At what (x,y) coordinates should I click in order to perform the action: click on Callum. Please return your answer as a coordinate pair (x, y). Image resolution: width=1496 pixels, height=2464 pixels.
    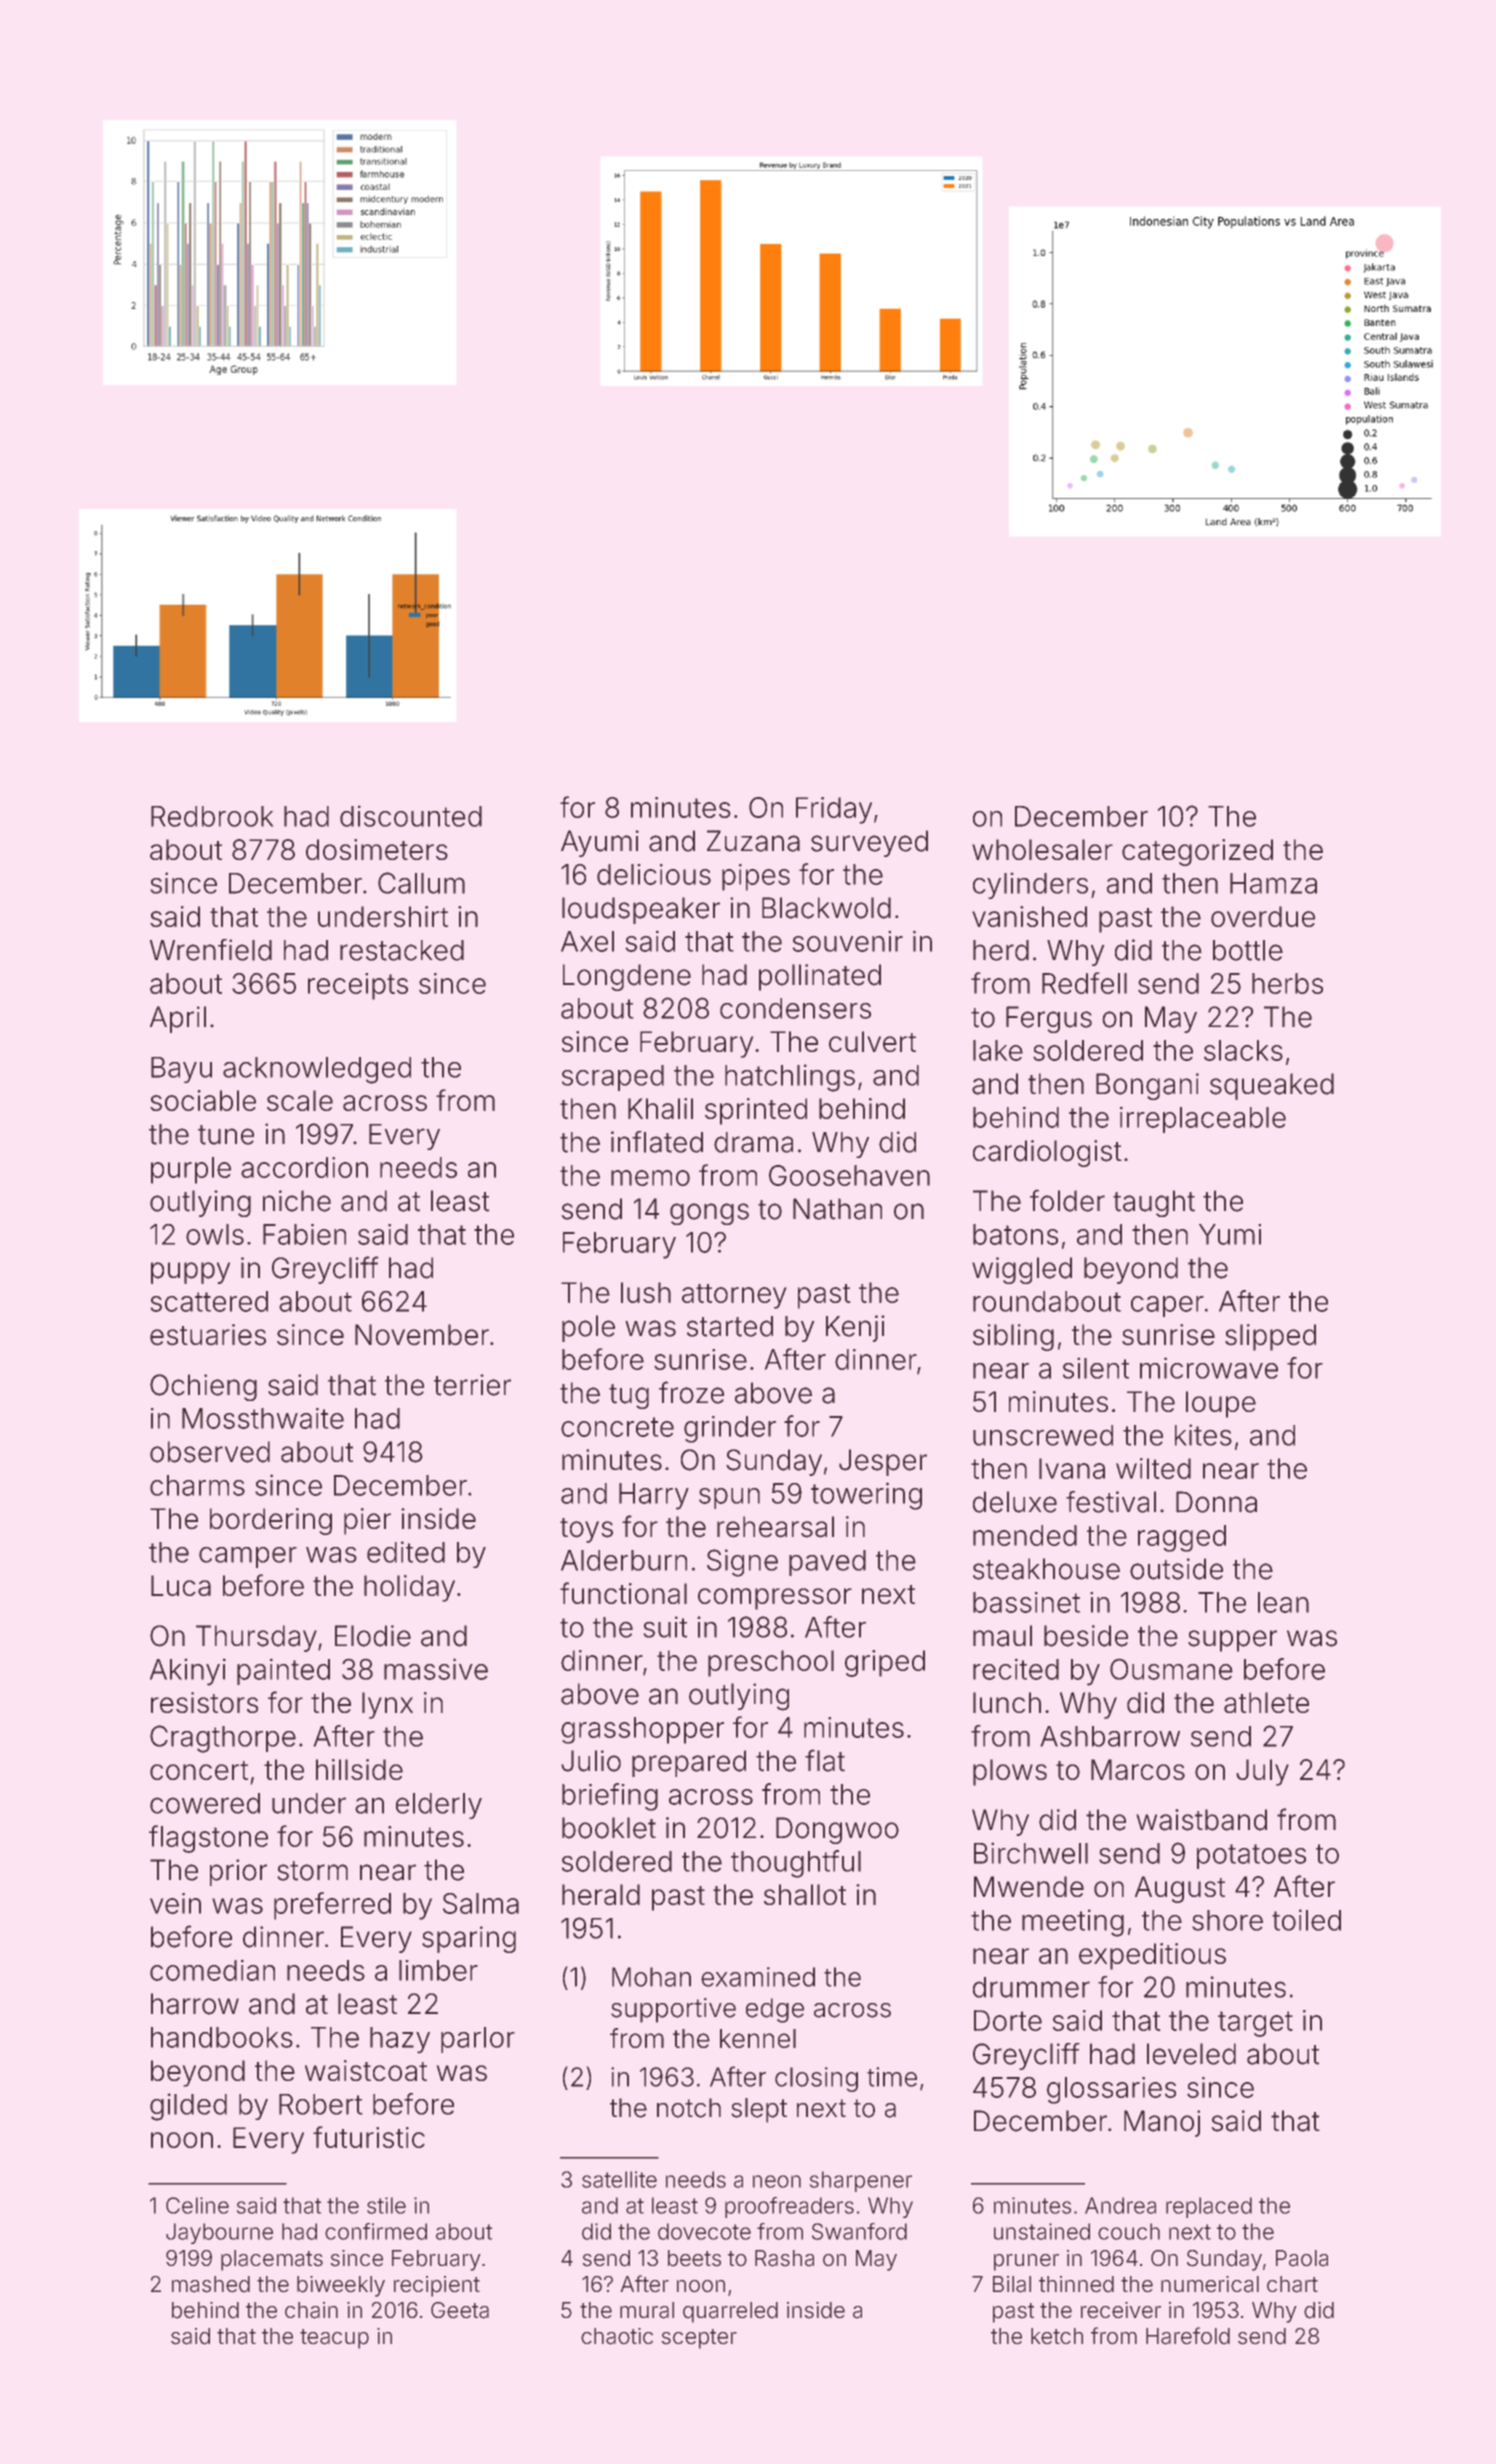
    Looking at the image, I should click on (421, 883).
